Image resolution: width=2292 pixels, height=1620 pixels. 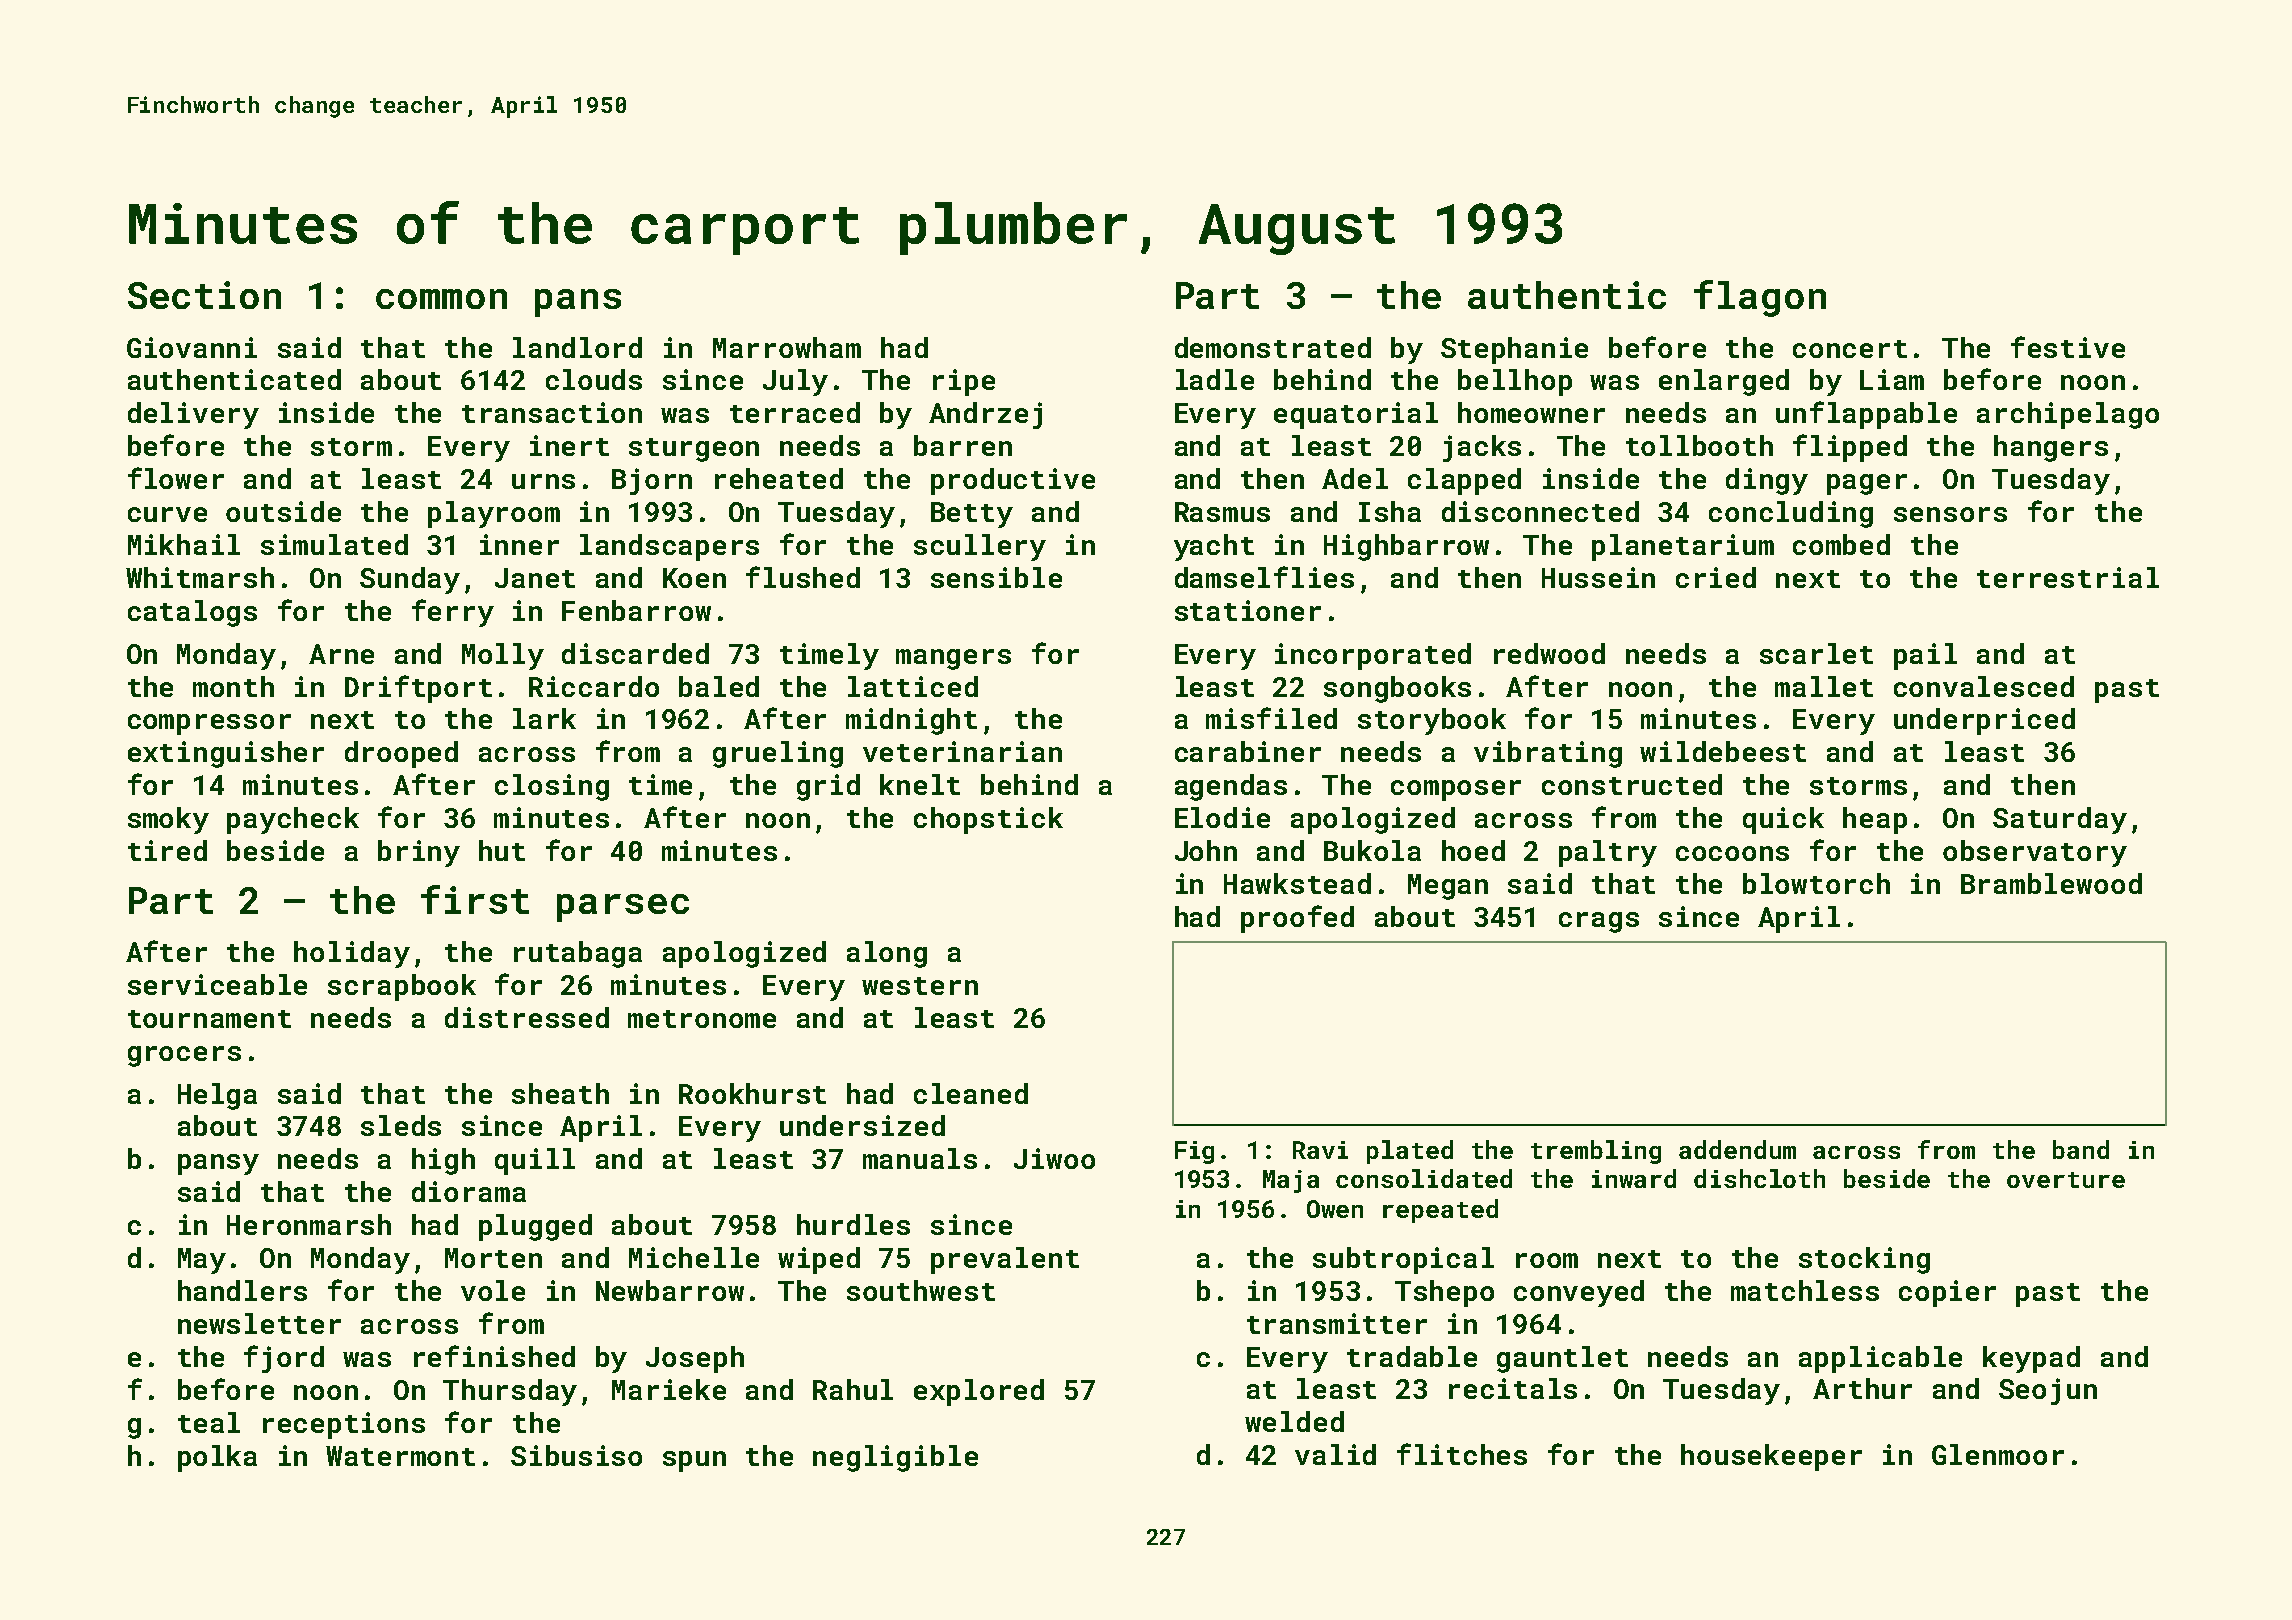 What do you see at coordinates (636, 610) in the screenshot?
I see `Fenbarrow` at bounding box center [636, 610].
